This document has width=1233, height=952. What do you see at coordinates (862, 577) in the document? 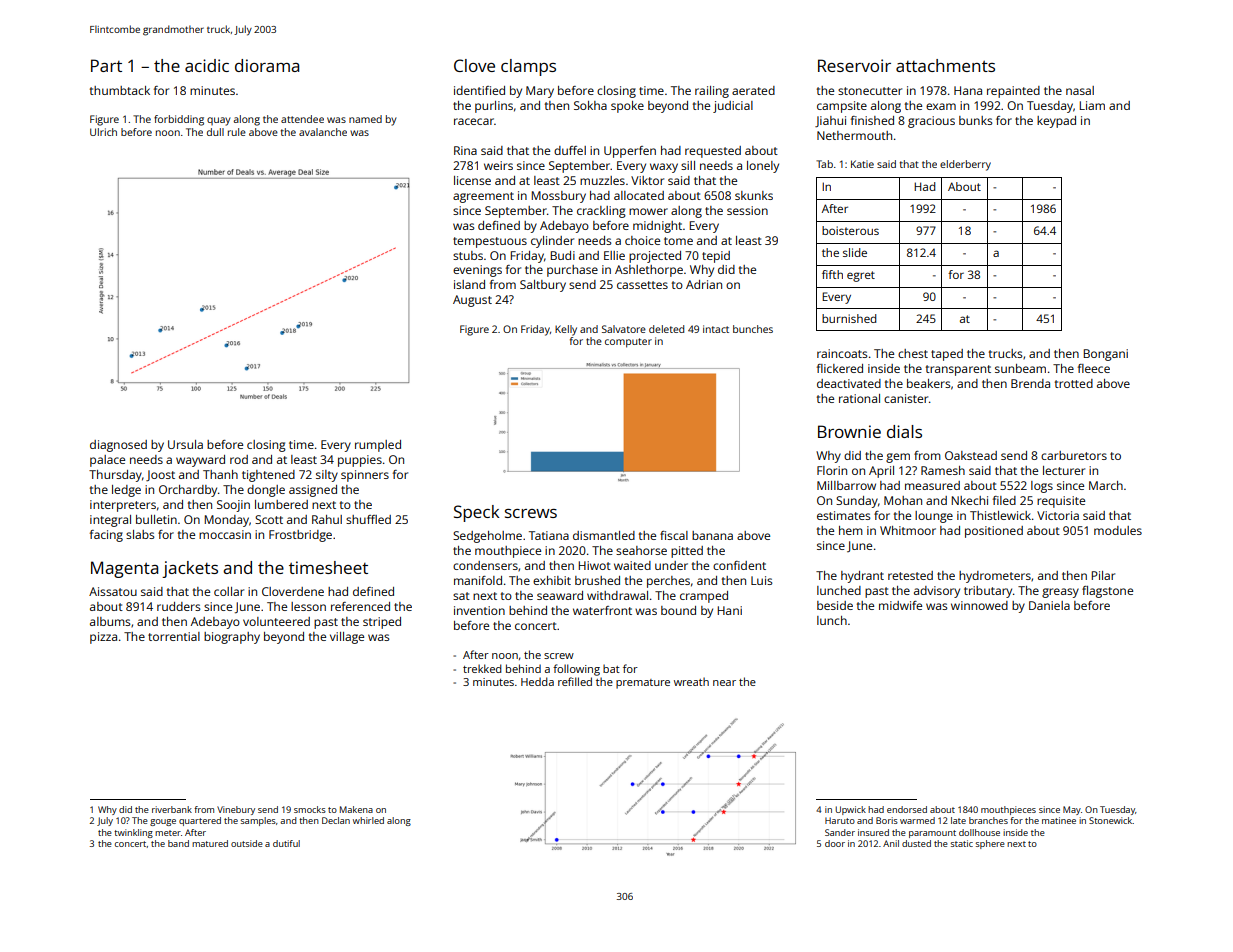
I see `hydrant` at bounding box center [862, 577].
